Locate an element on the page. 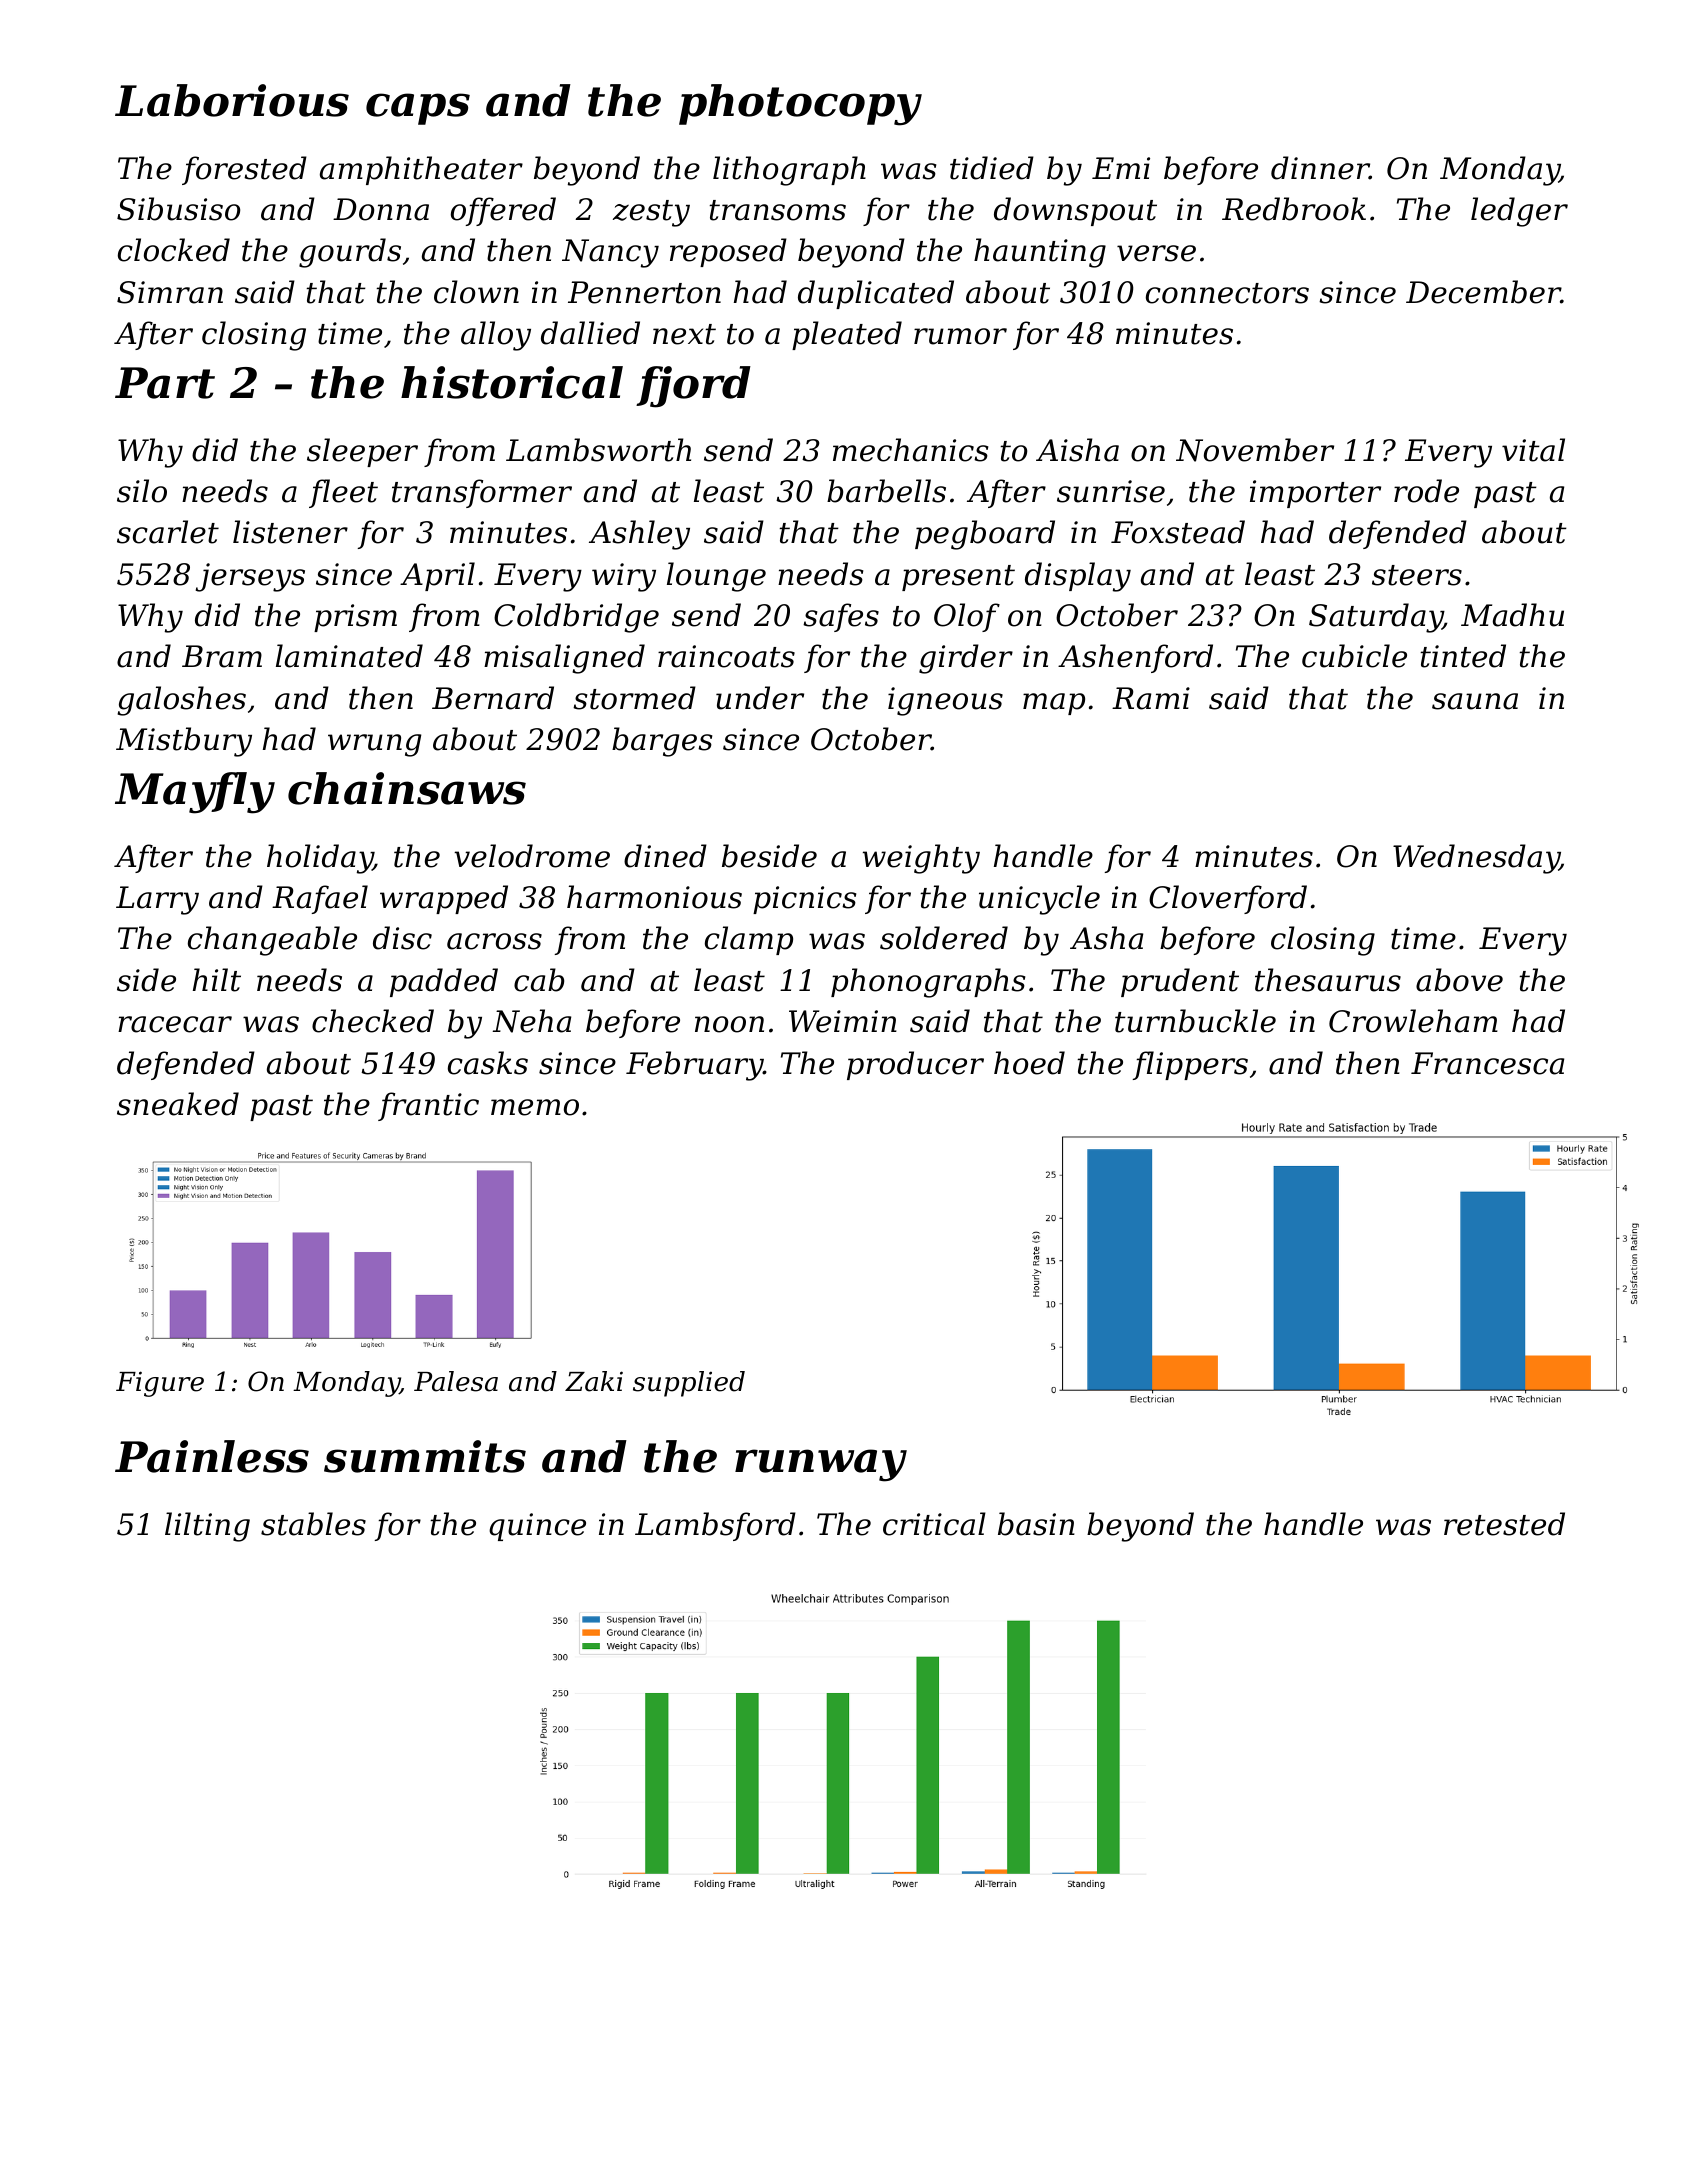  Cloverford is located at coordinates (1228, 899).
